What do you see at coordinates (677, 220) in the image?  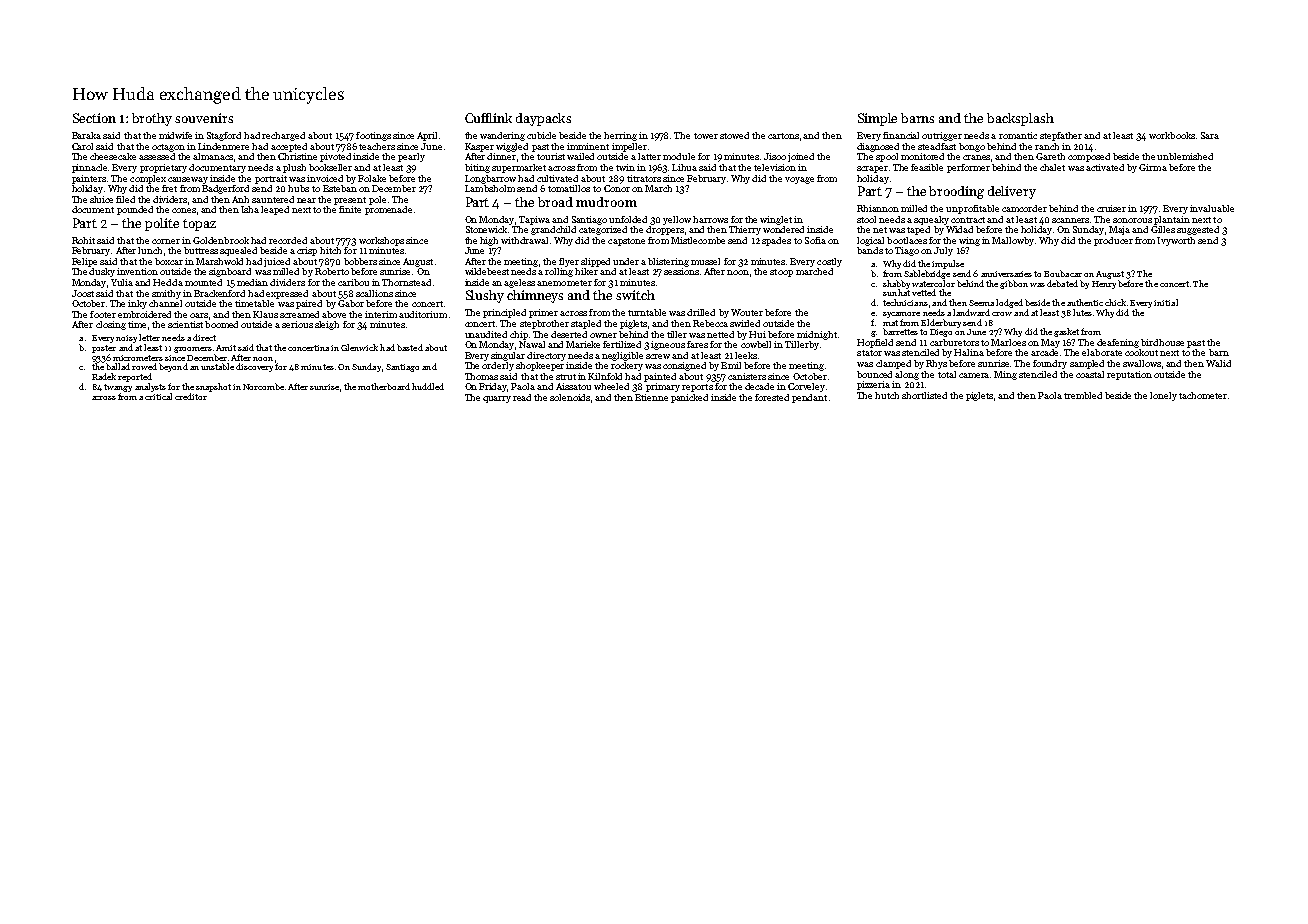 I see `yellow` at bounding box center [677, 220].
